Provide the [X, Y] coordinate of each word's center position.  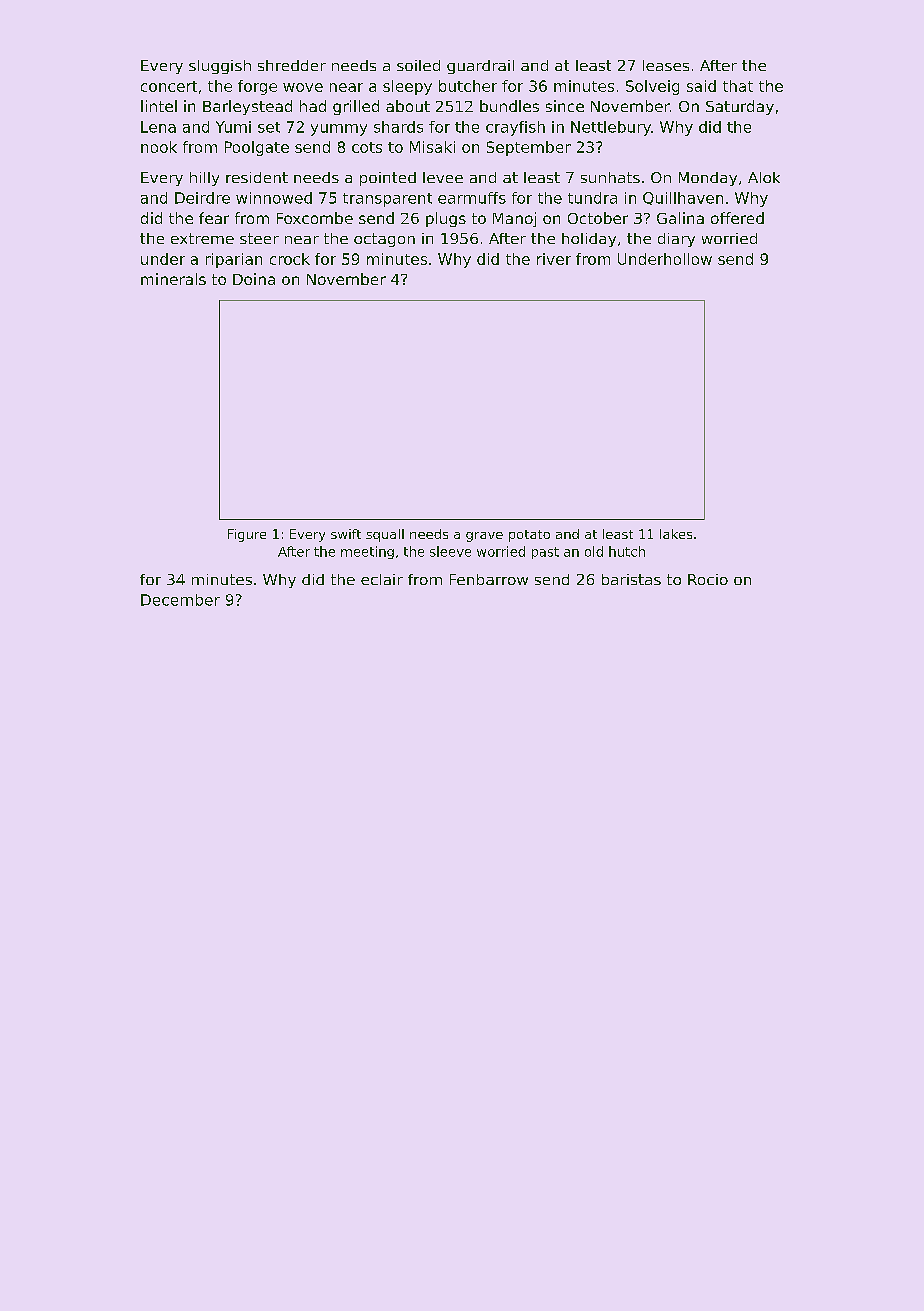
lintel [159, 106]
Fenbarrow [489, 579]
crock [290, 259]
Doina [254, 279]
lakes [676, 534]
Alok [764, 177]
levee [443, 177]
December [180, 600]
